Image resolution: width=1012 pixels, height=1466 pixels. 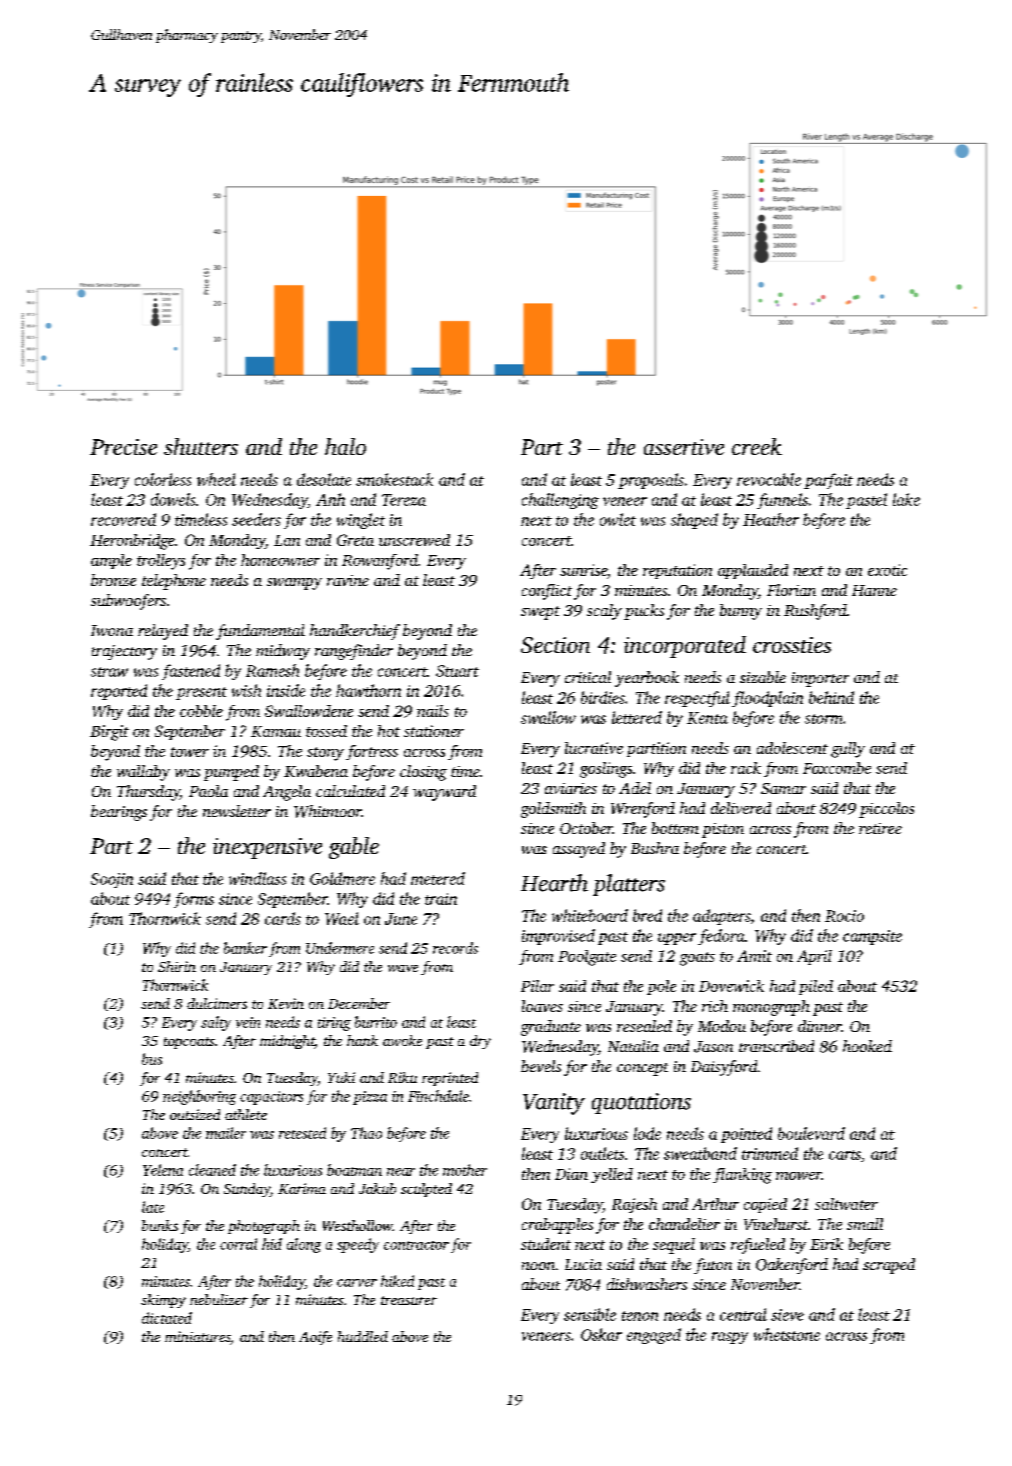 I want to click on Shirin, so click(x=177, y=966).
